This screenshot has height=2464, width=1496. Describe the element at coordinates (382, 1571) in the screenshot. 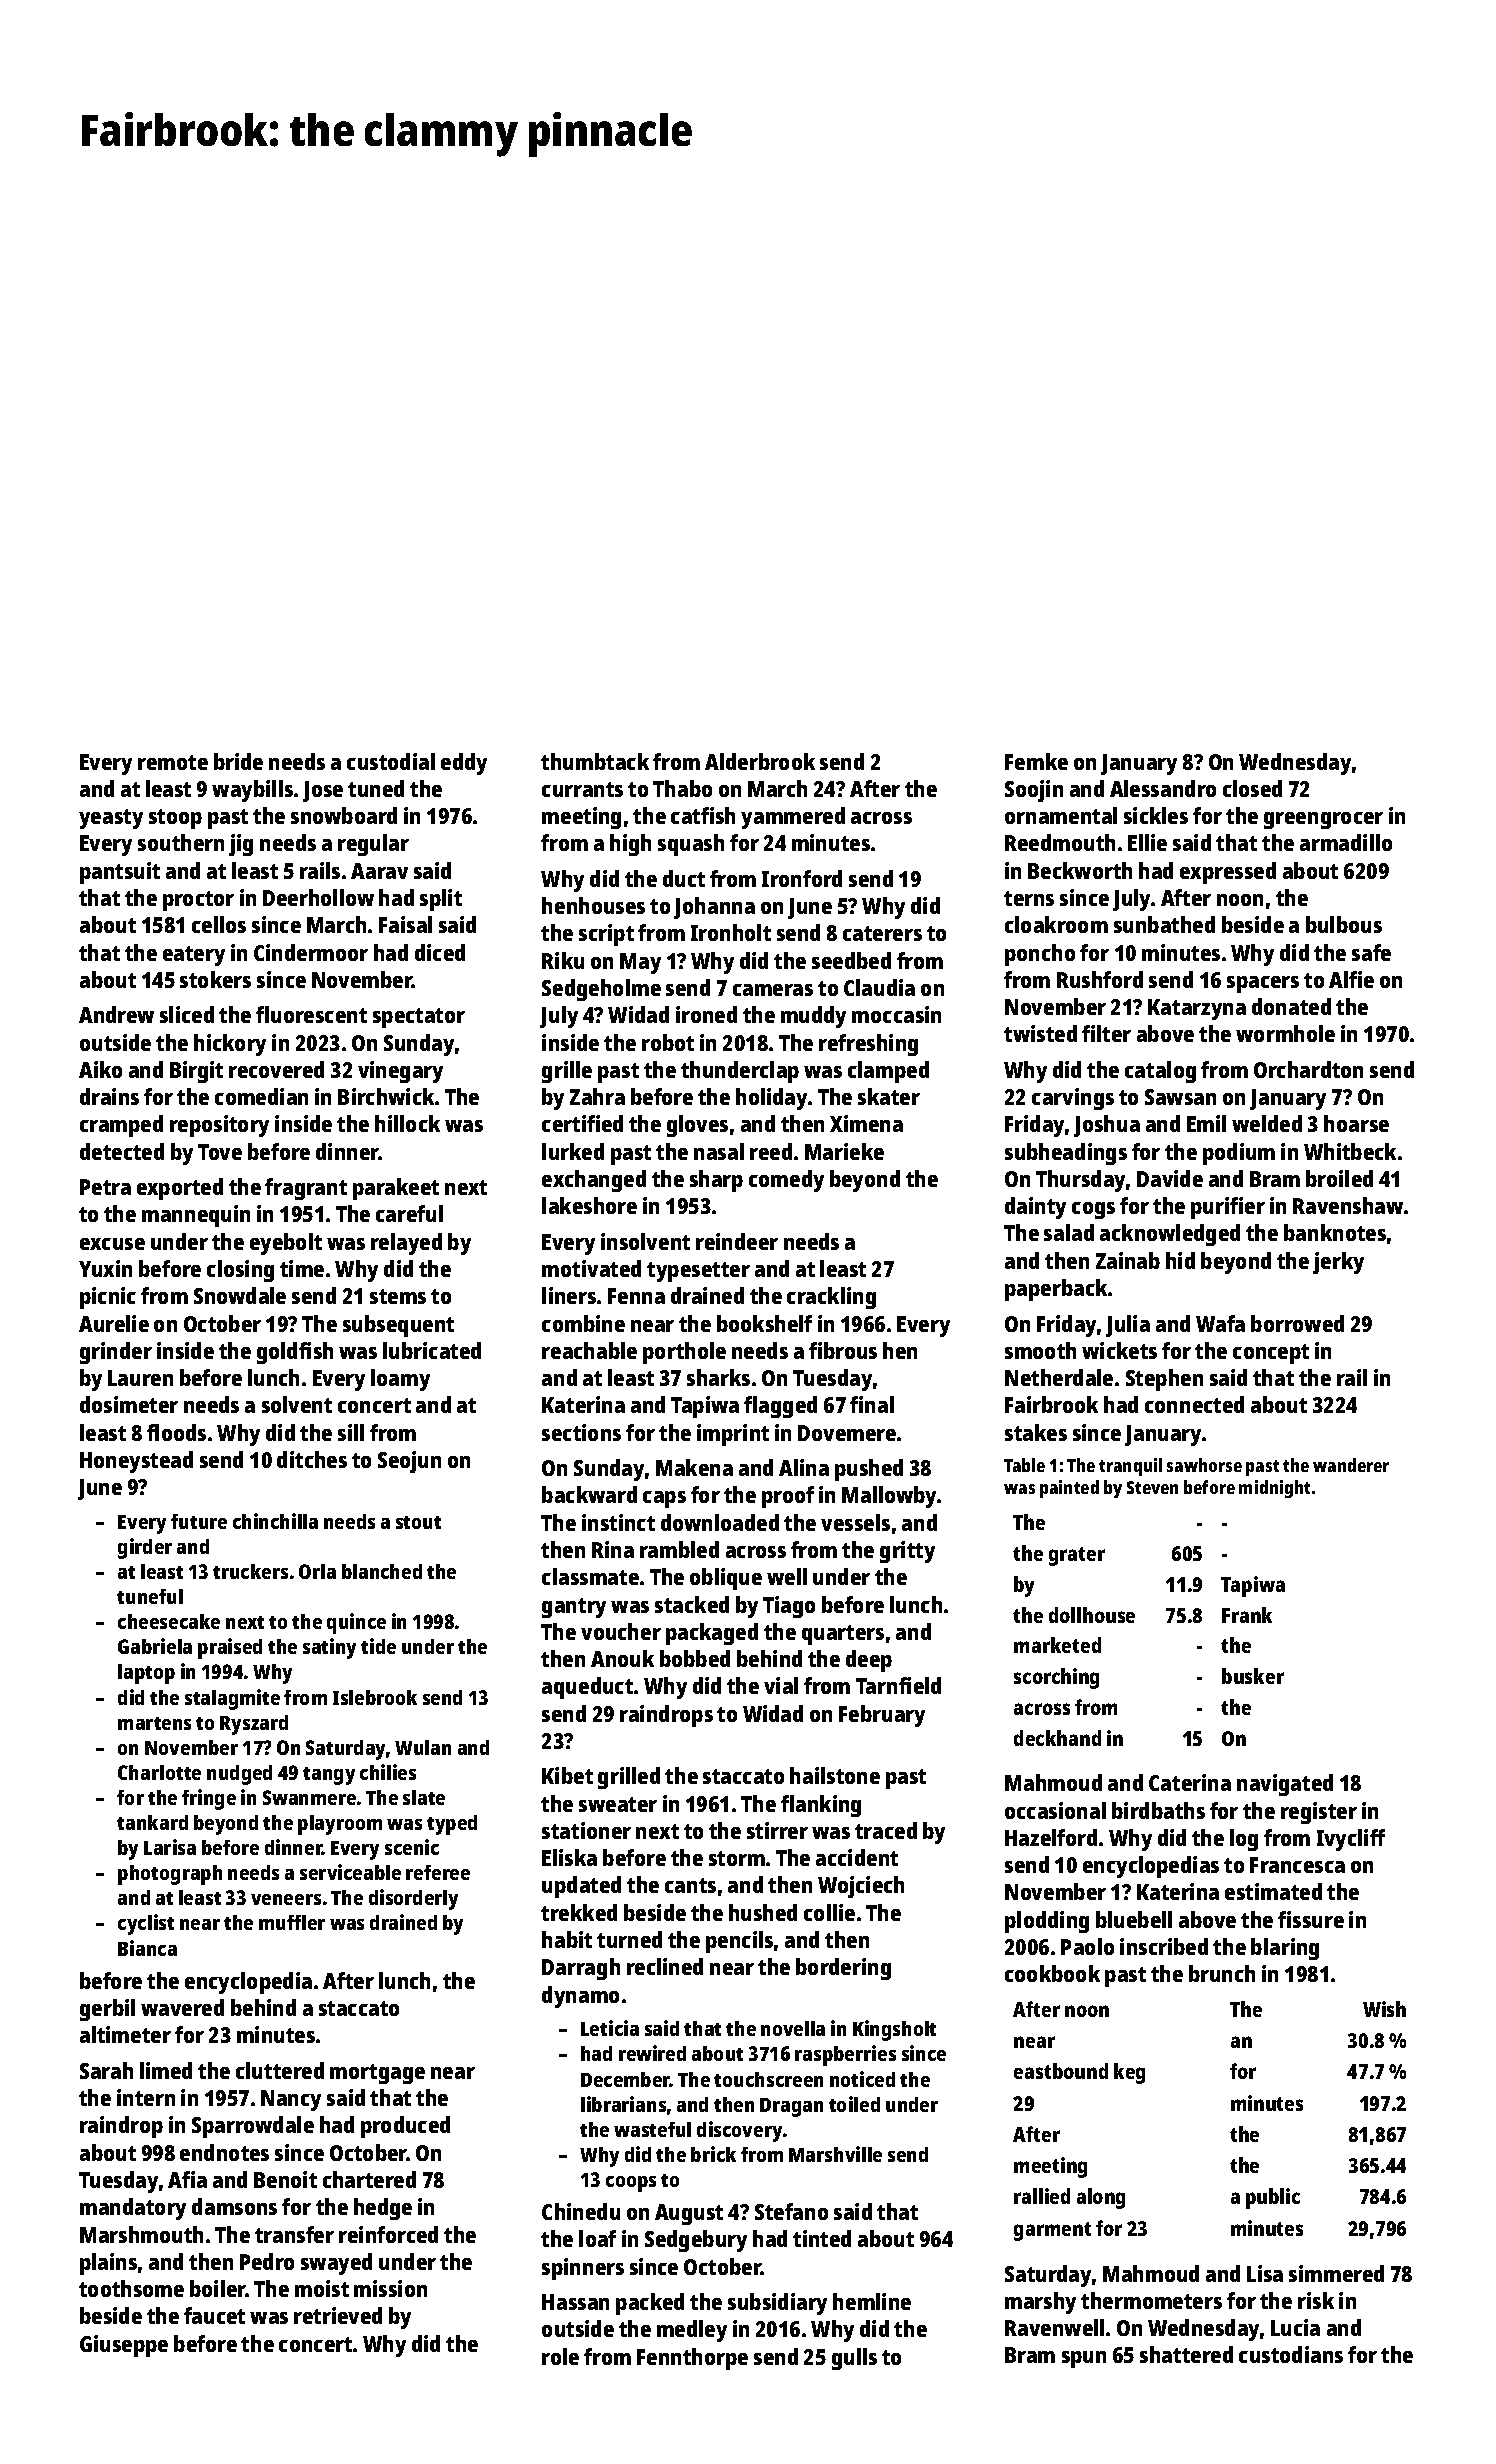

I see `blanched` at that location.
